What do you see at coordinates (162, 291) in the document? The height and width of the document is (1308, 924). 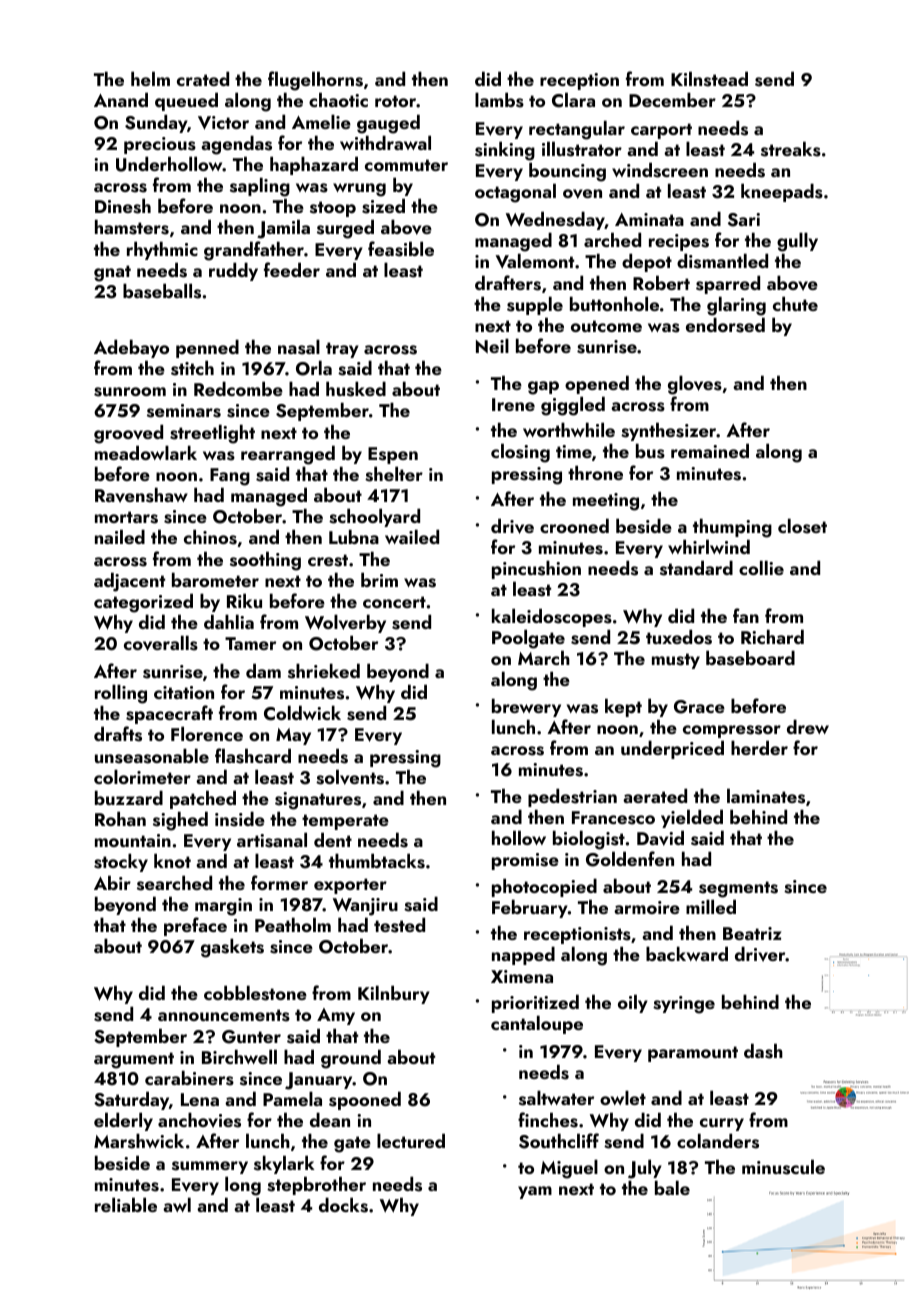 I see `baseballs` at bounding box center [162, 291].
